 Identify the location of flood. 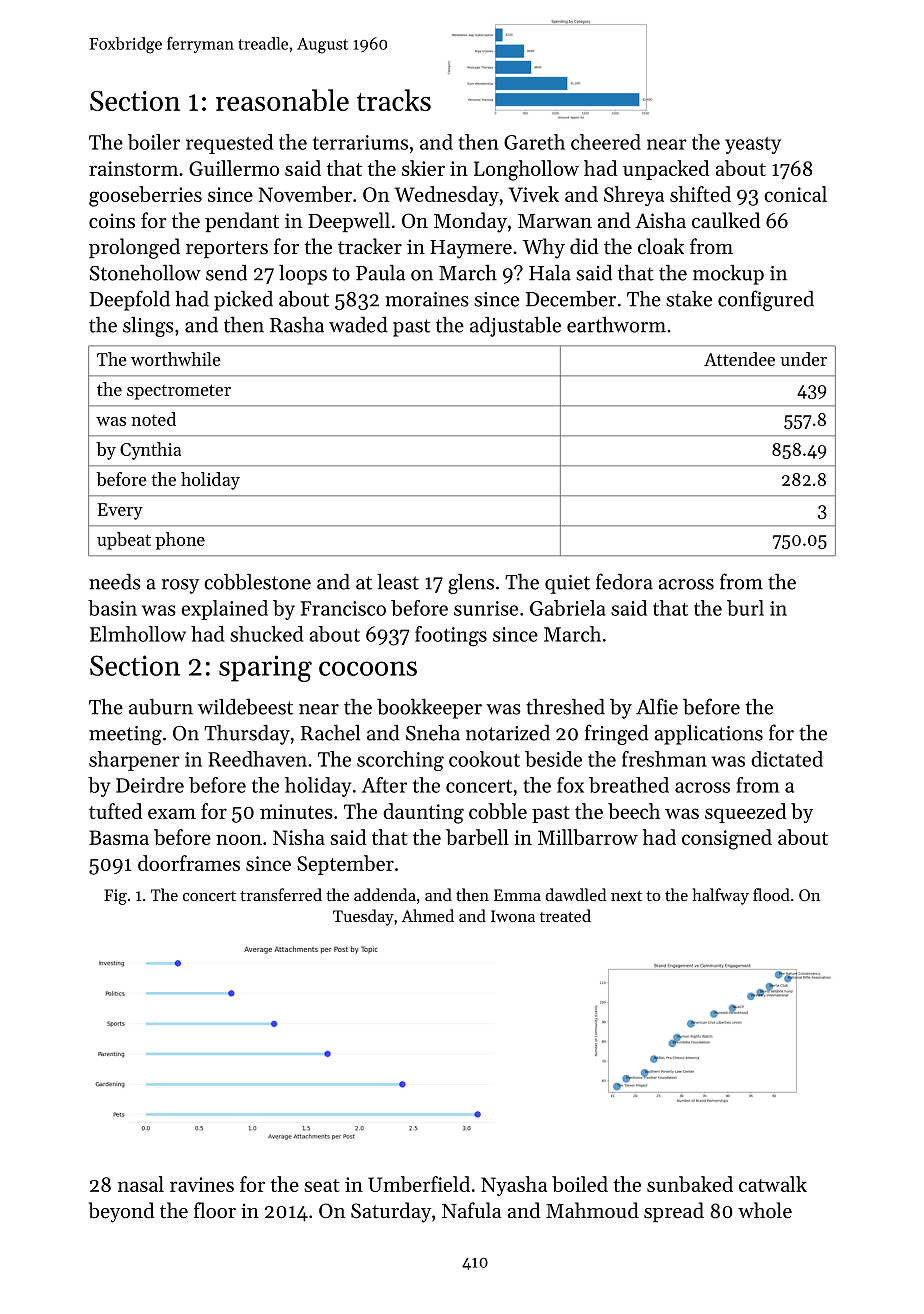
(771, 894).
